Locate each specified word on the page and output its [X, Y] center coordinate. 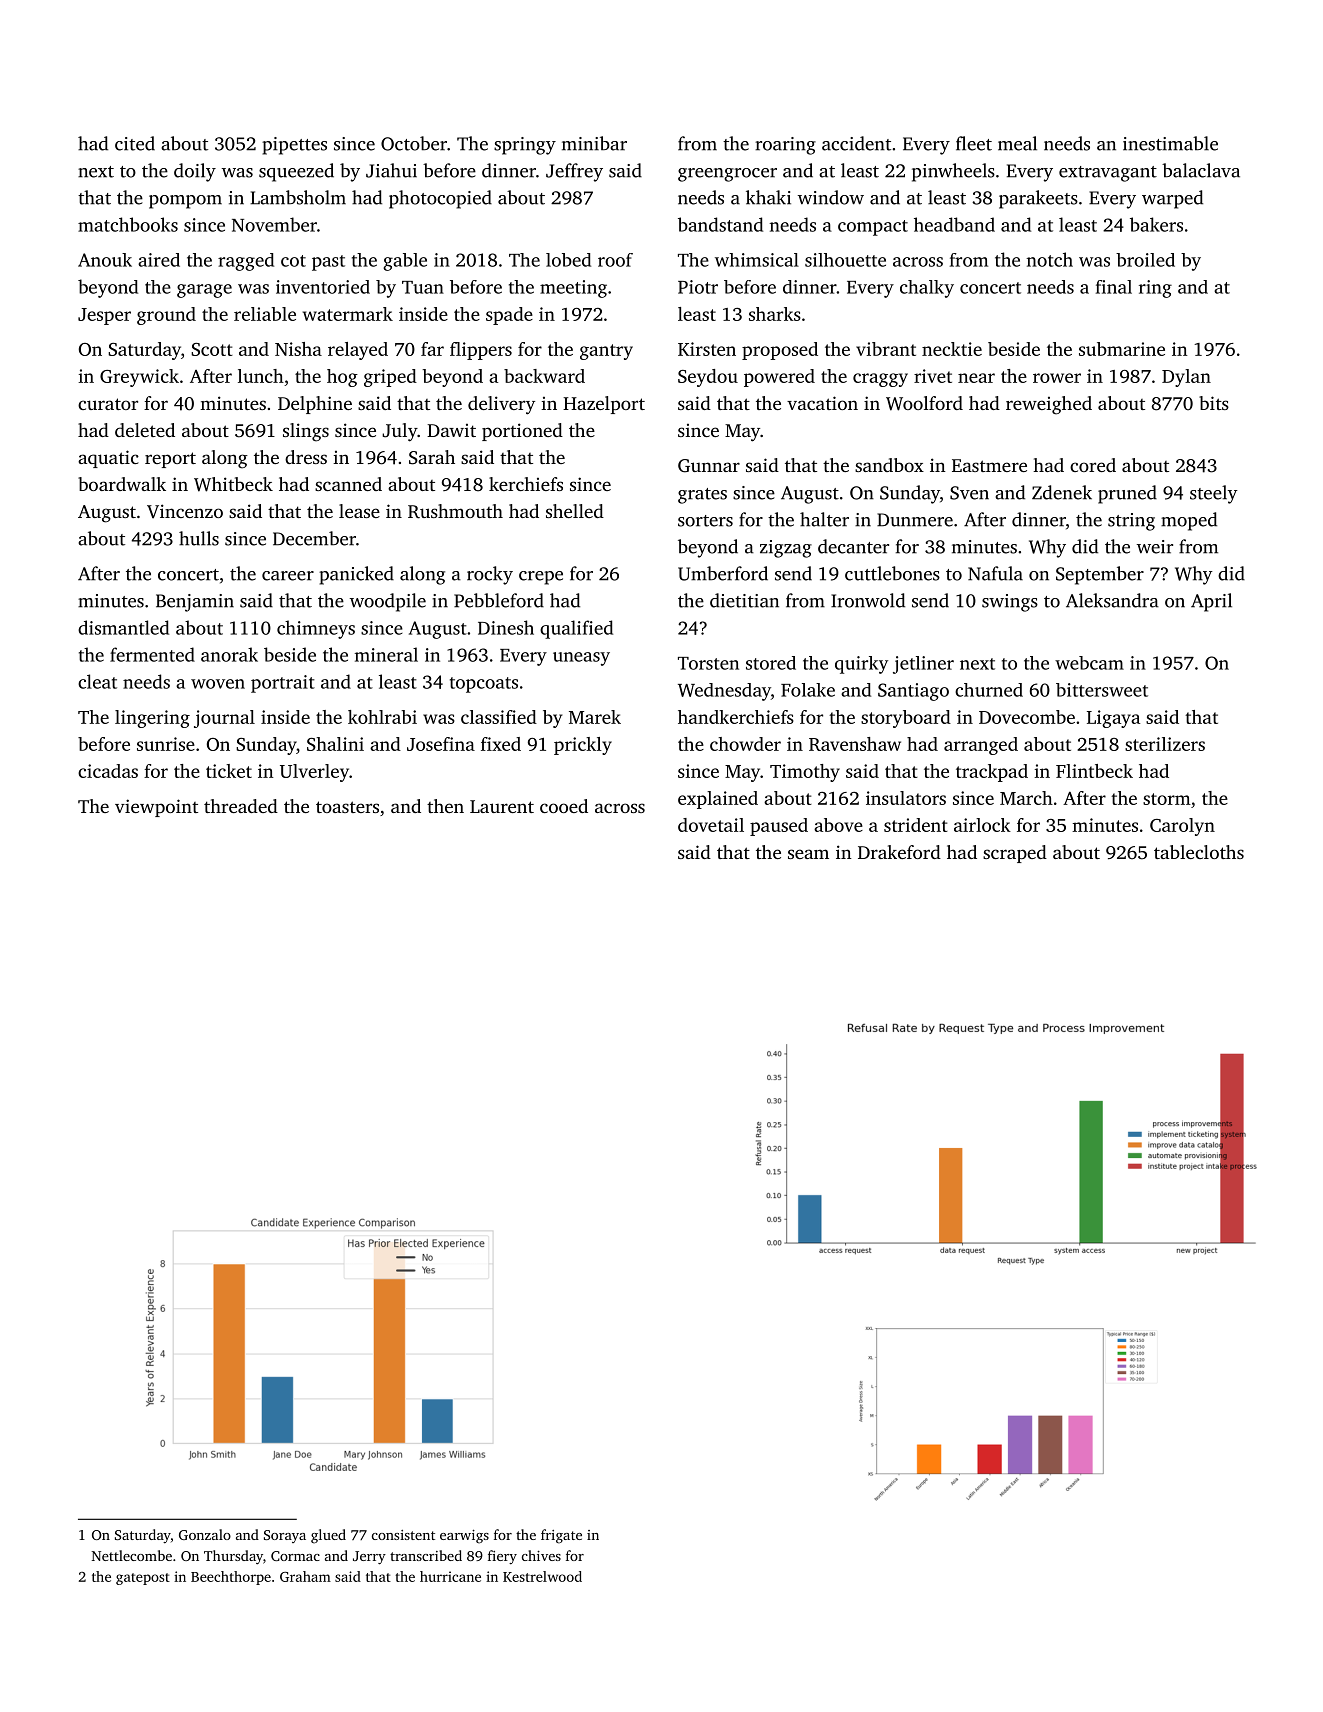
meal [1017, 143]
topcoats [484, 685]
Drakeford [899, 852]
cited [135, 143]
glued [328, 1536]
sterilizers [1165, 744]
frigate [561, 1536]
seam [808, 854]
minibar [594, 143]
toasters [347, 807]
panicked [356, 575]
